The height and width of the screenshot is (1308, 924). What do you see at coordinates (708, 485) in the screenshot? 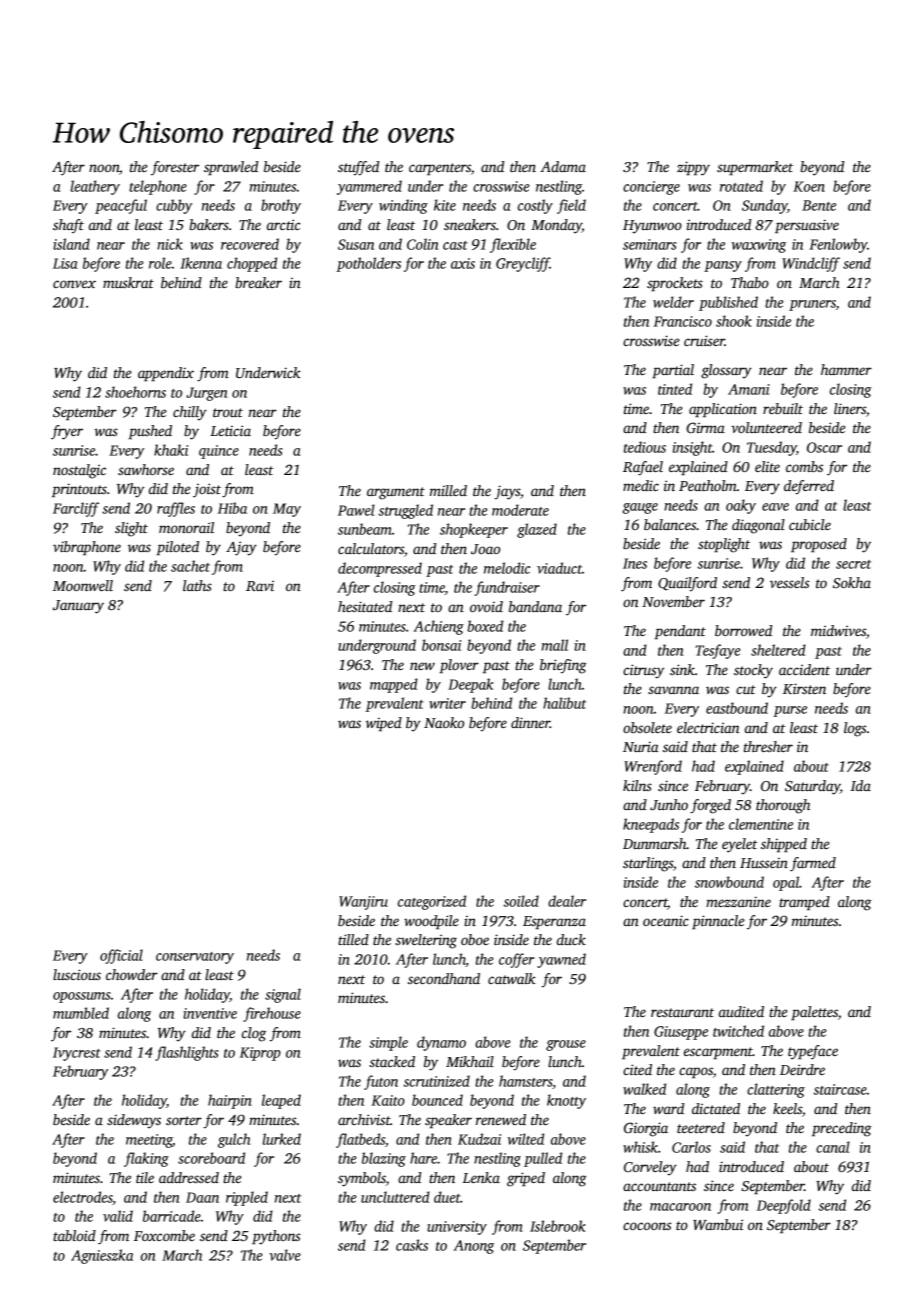
I see `Peatholm` at bounding box center [708, 485].
